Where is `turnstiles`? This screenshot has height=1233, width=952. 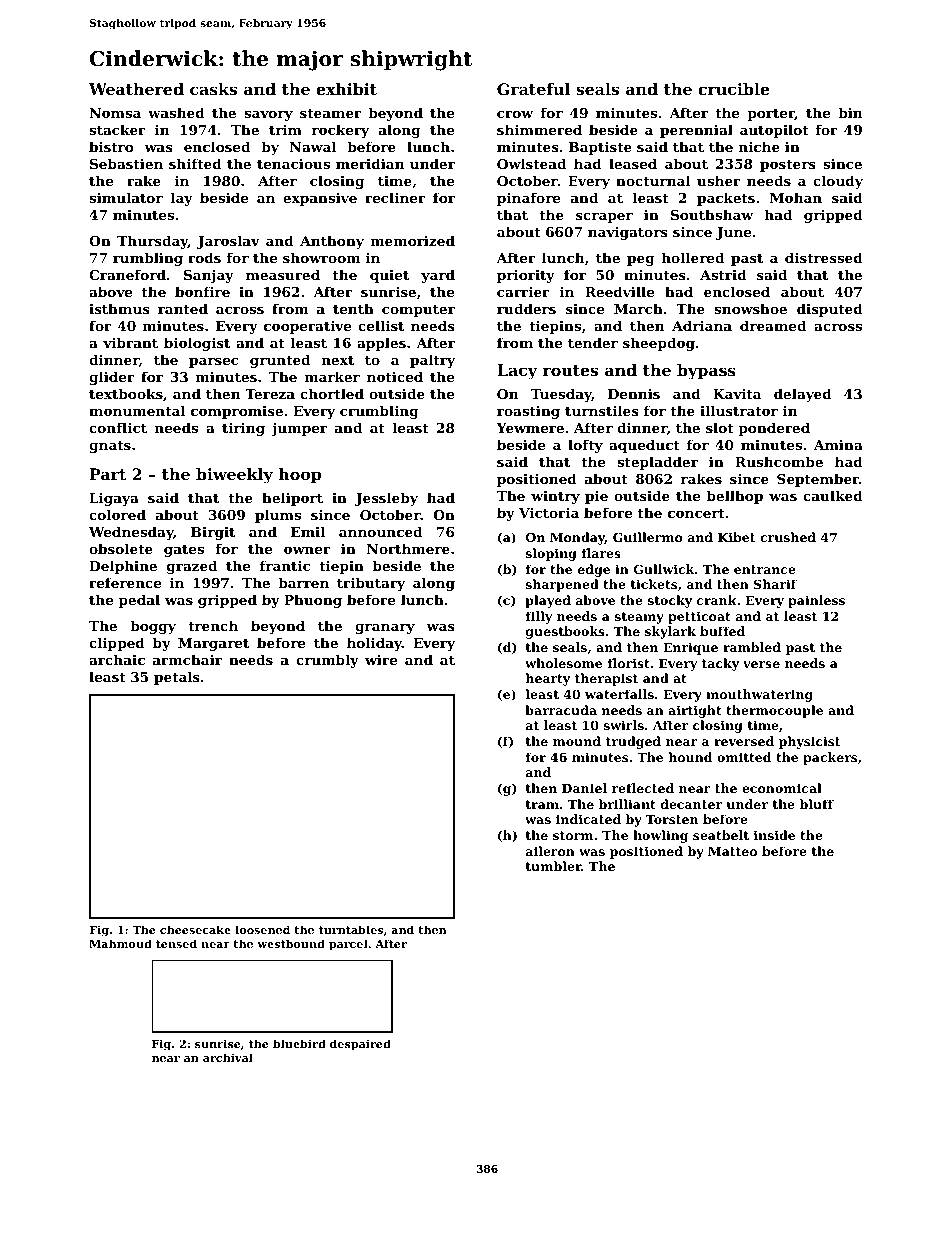 turnstiles is located at coordinates (602, 410).
